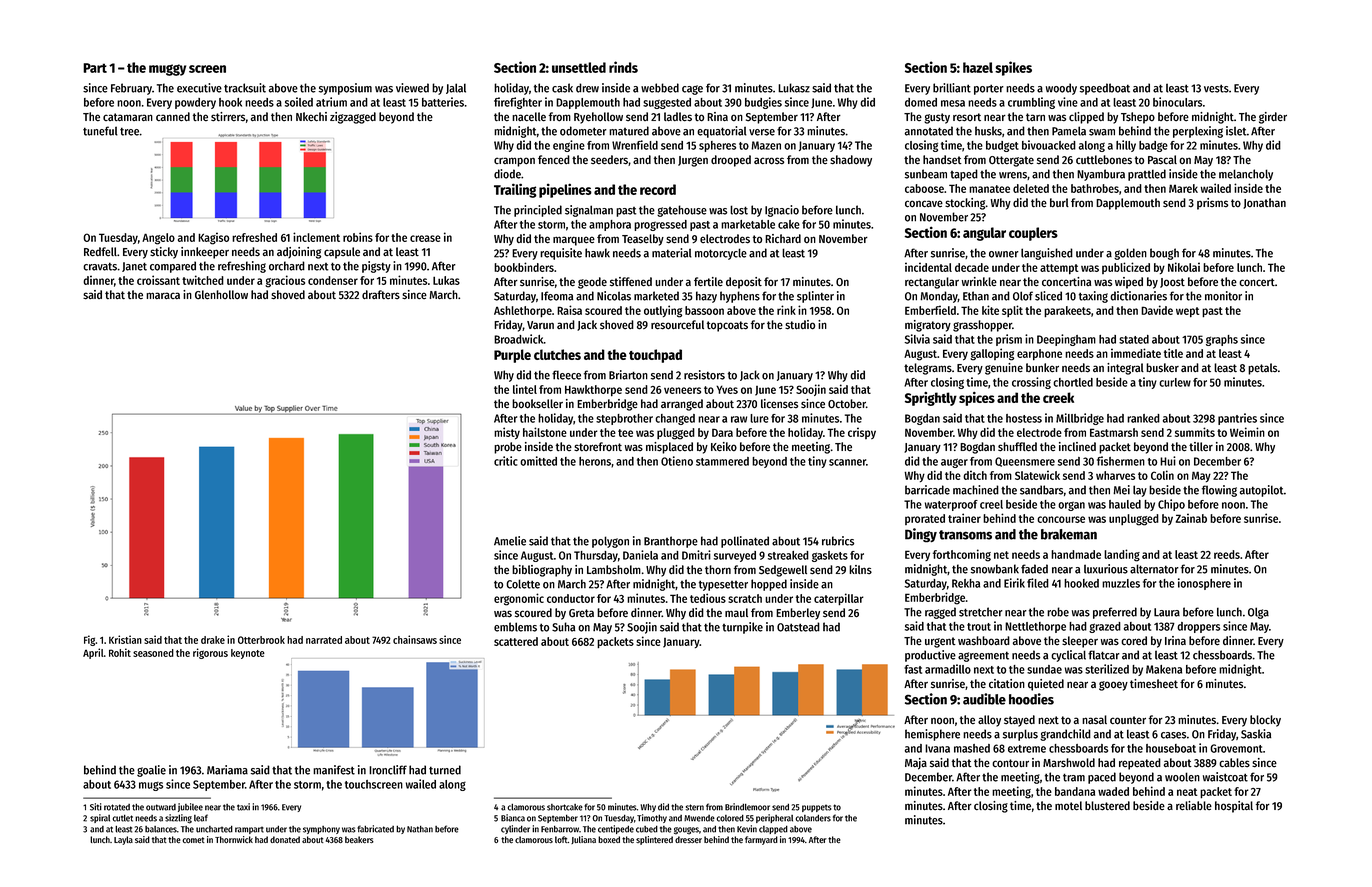  Describe the element at coordinates (860, 569) in the screenshot. I see `kilns` at that location.
